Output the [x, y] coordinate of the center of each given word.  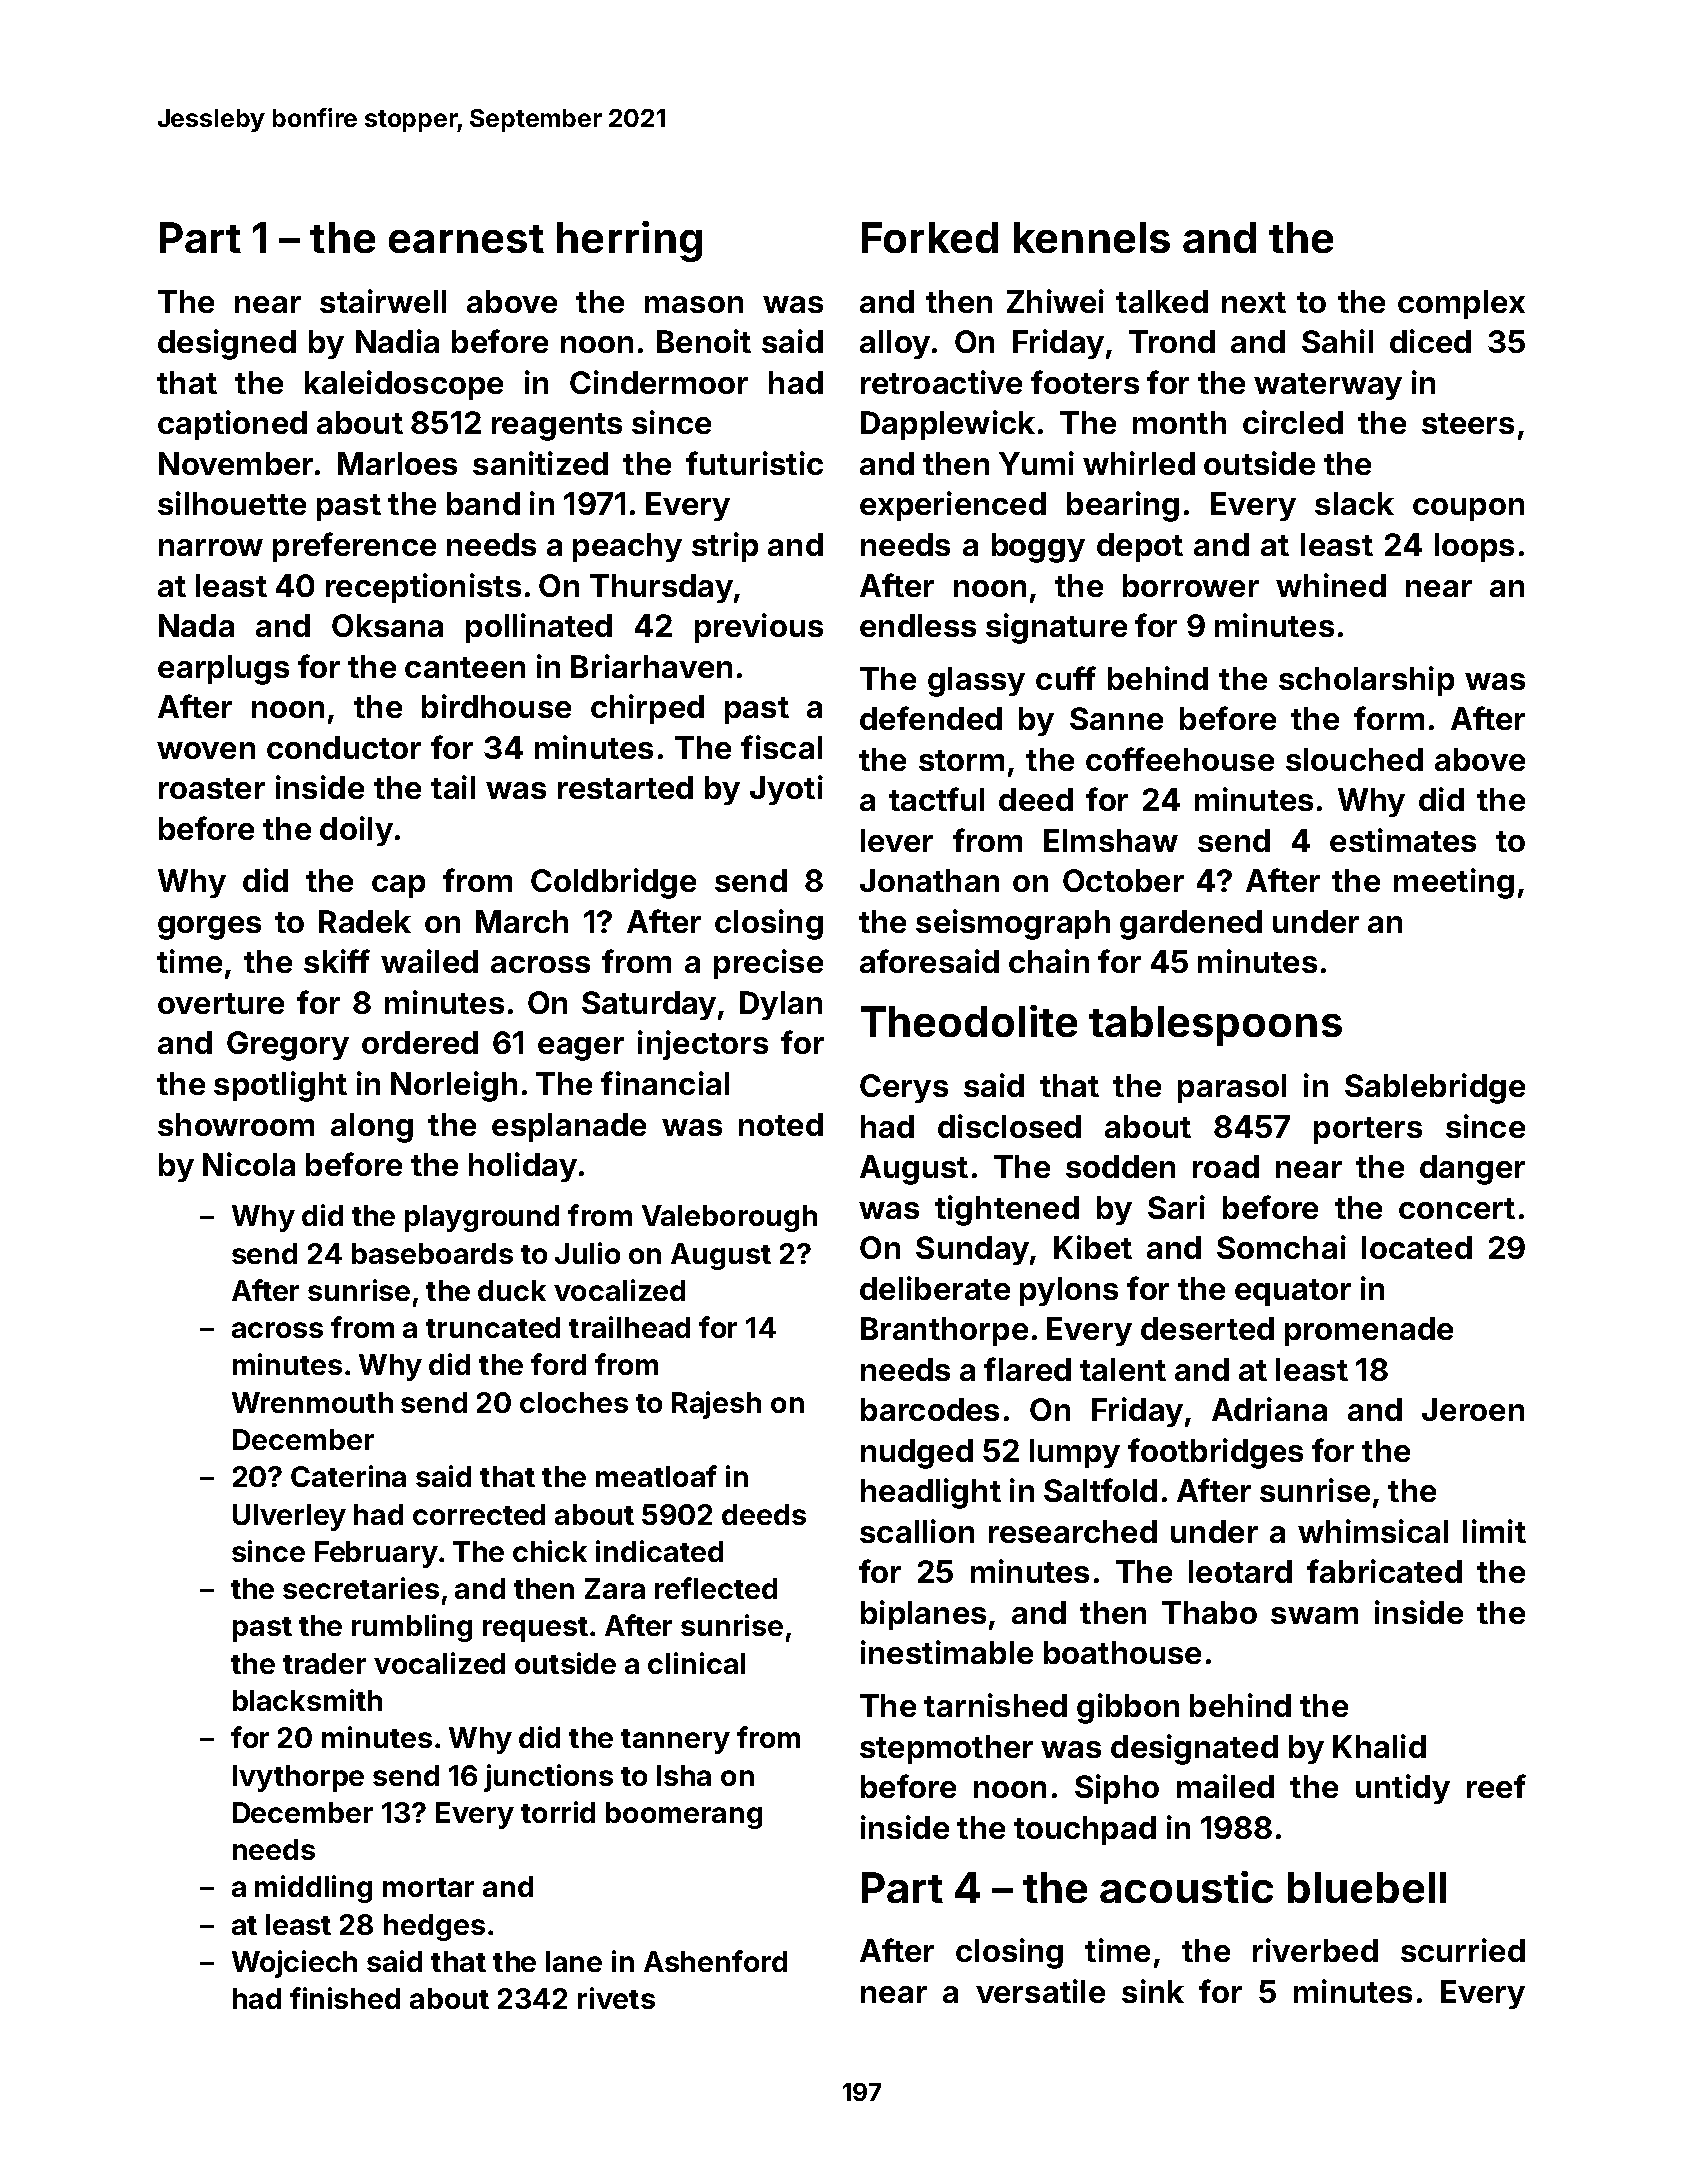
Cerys [904, 1088]
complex [1461, 304]
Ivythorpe [298, 1778]
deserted [1207, 1328]
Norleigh [454, 1086]
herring [629, 241]
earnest [466, 239]
